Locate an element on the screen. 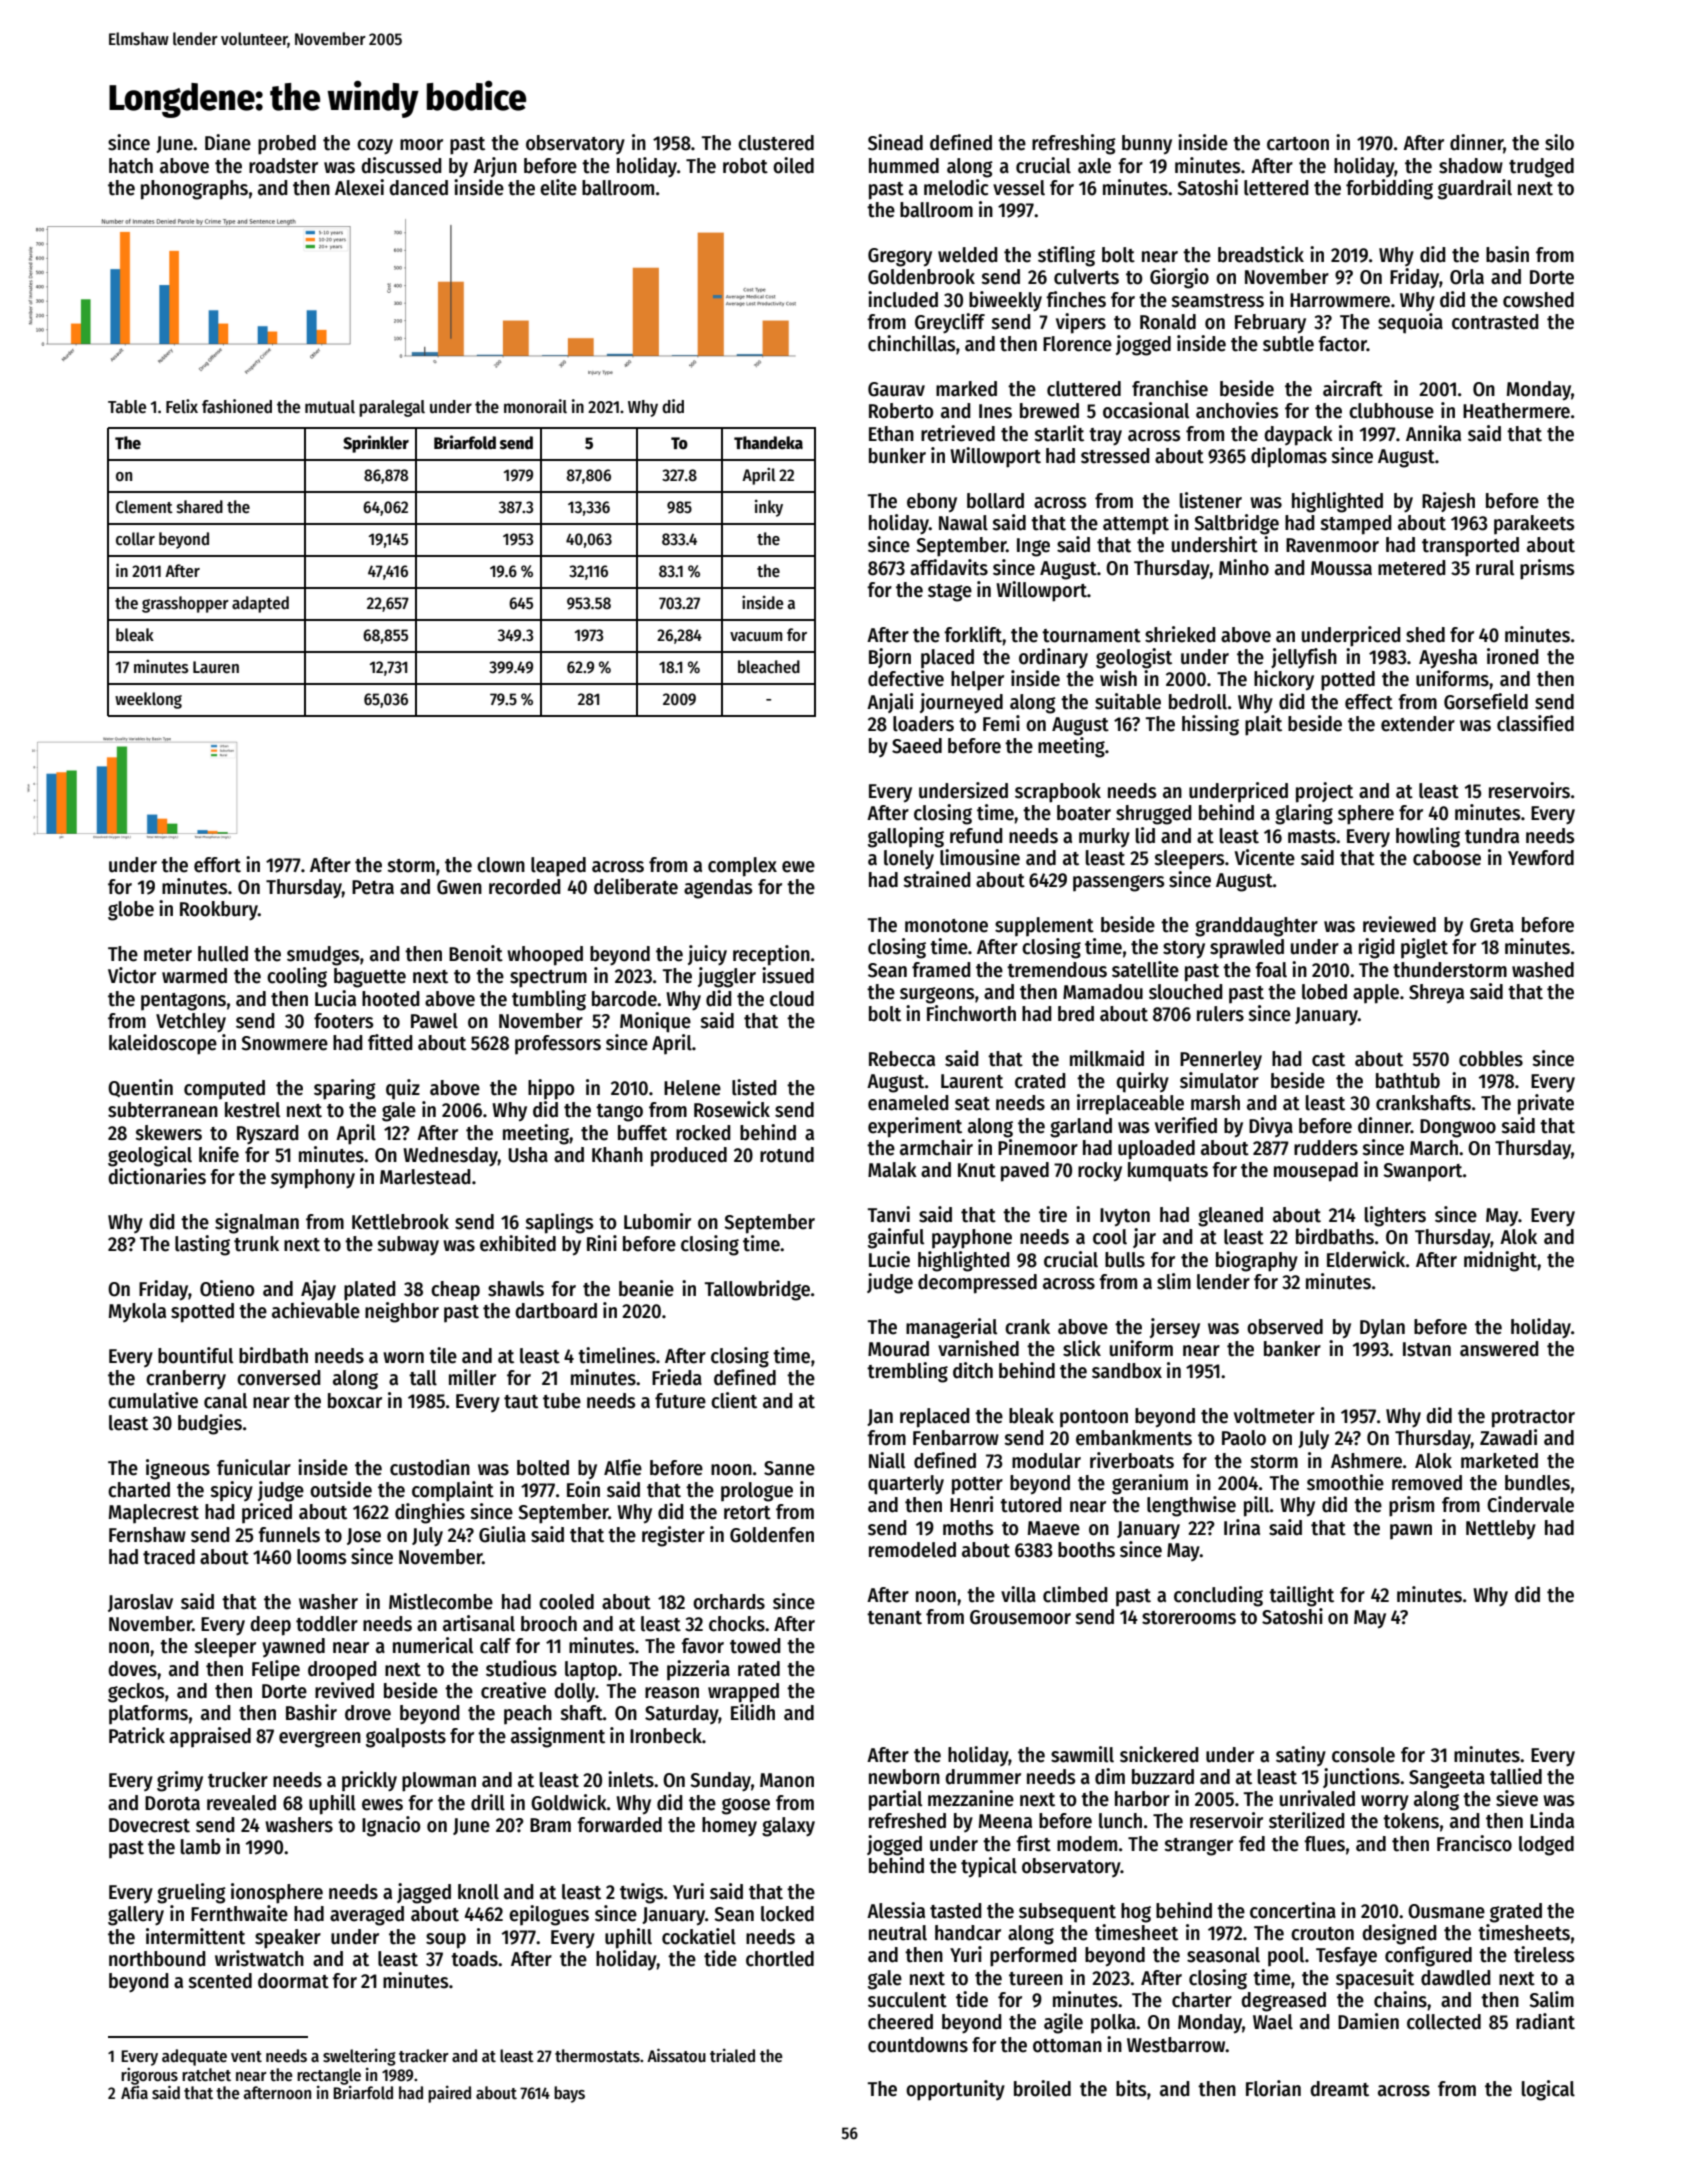 The image size is (1683, 2178). stamped is located at coordinates (1356, 525).
